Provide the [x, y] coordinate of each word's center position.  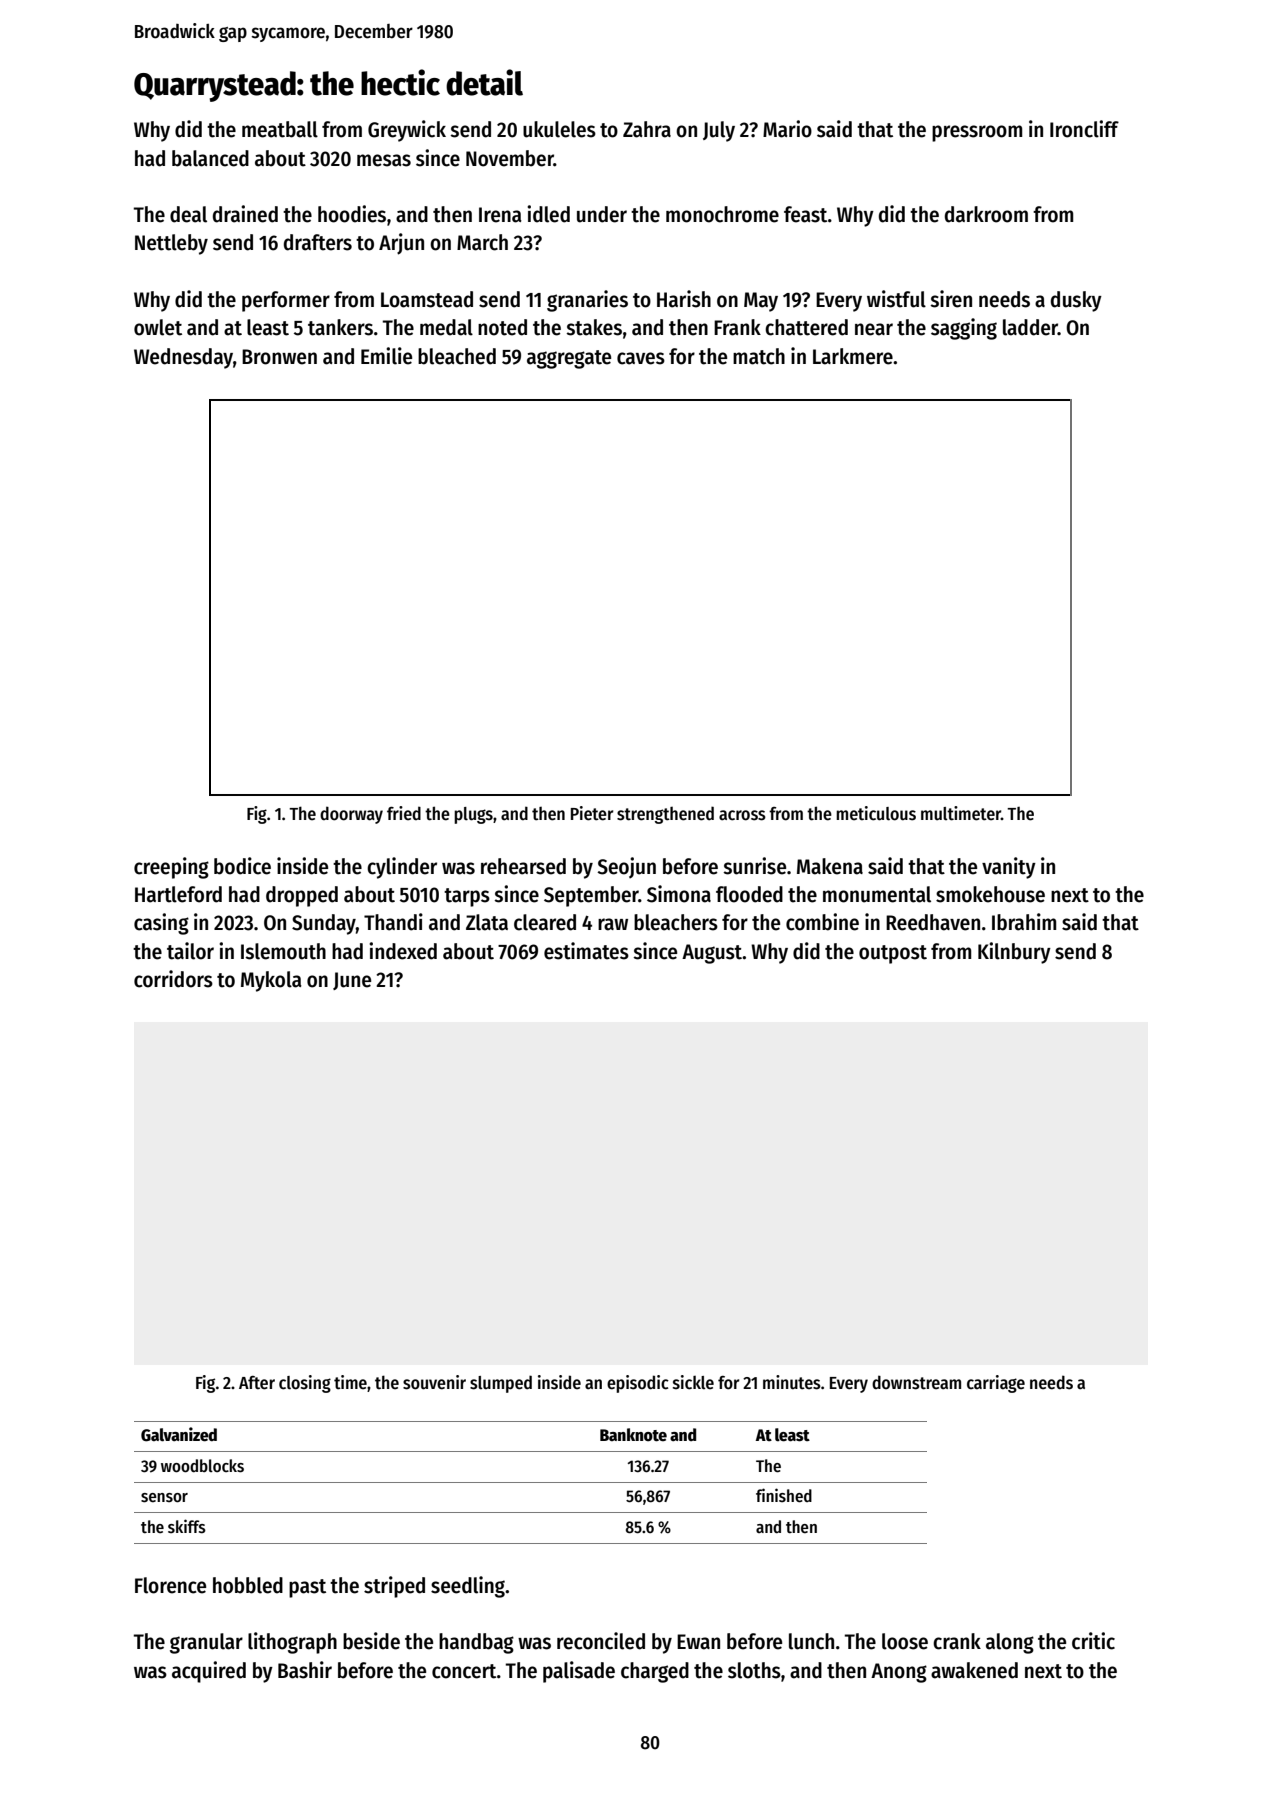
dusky [1076, 301]
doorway [351, 815]
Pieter [592, 813]
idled [548, 214]
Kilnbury [1014, 953]
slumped [501, 1384]
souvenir [434, 1382]
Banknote [633, 1435]
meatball [280, 129]
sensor [164, 1498]
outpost [893, 954]
